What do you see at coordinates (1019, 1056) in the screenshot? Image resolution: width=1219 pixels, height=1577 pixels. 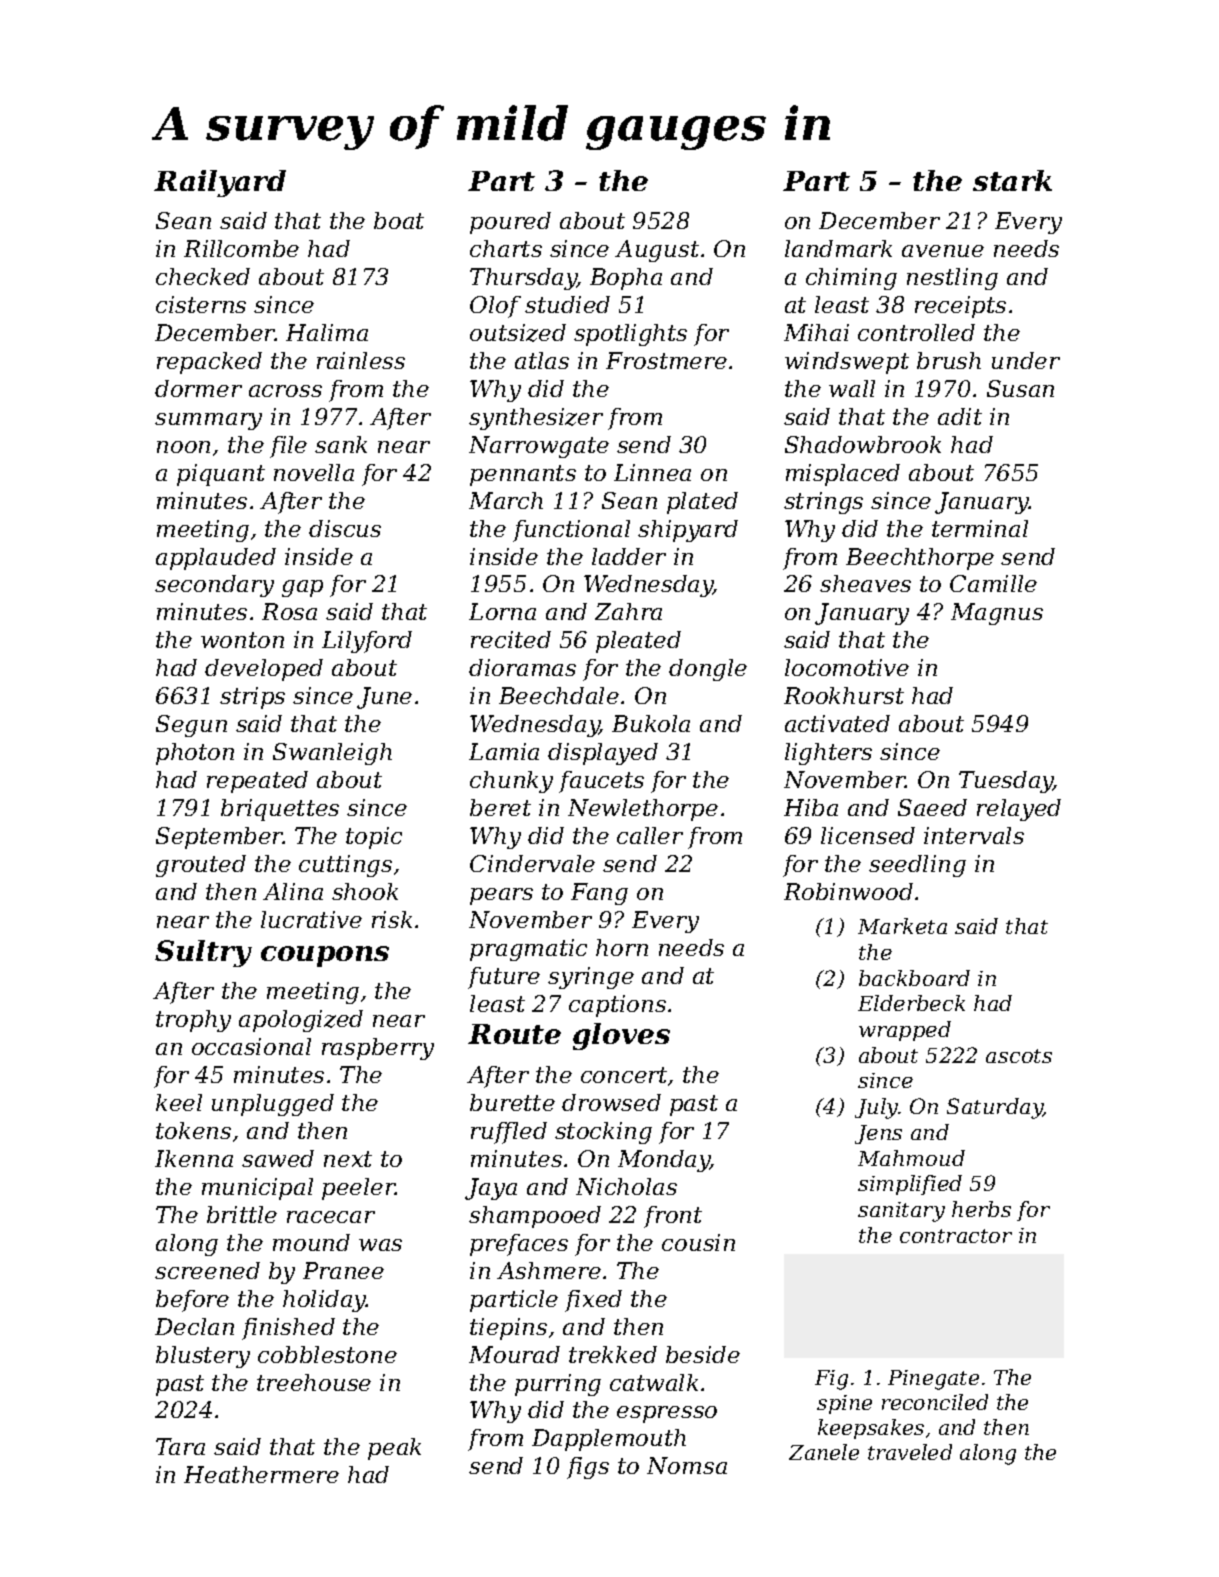 I see `ascots` at bounding box center [1019, 1056].
